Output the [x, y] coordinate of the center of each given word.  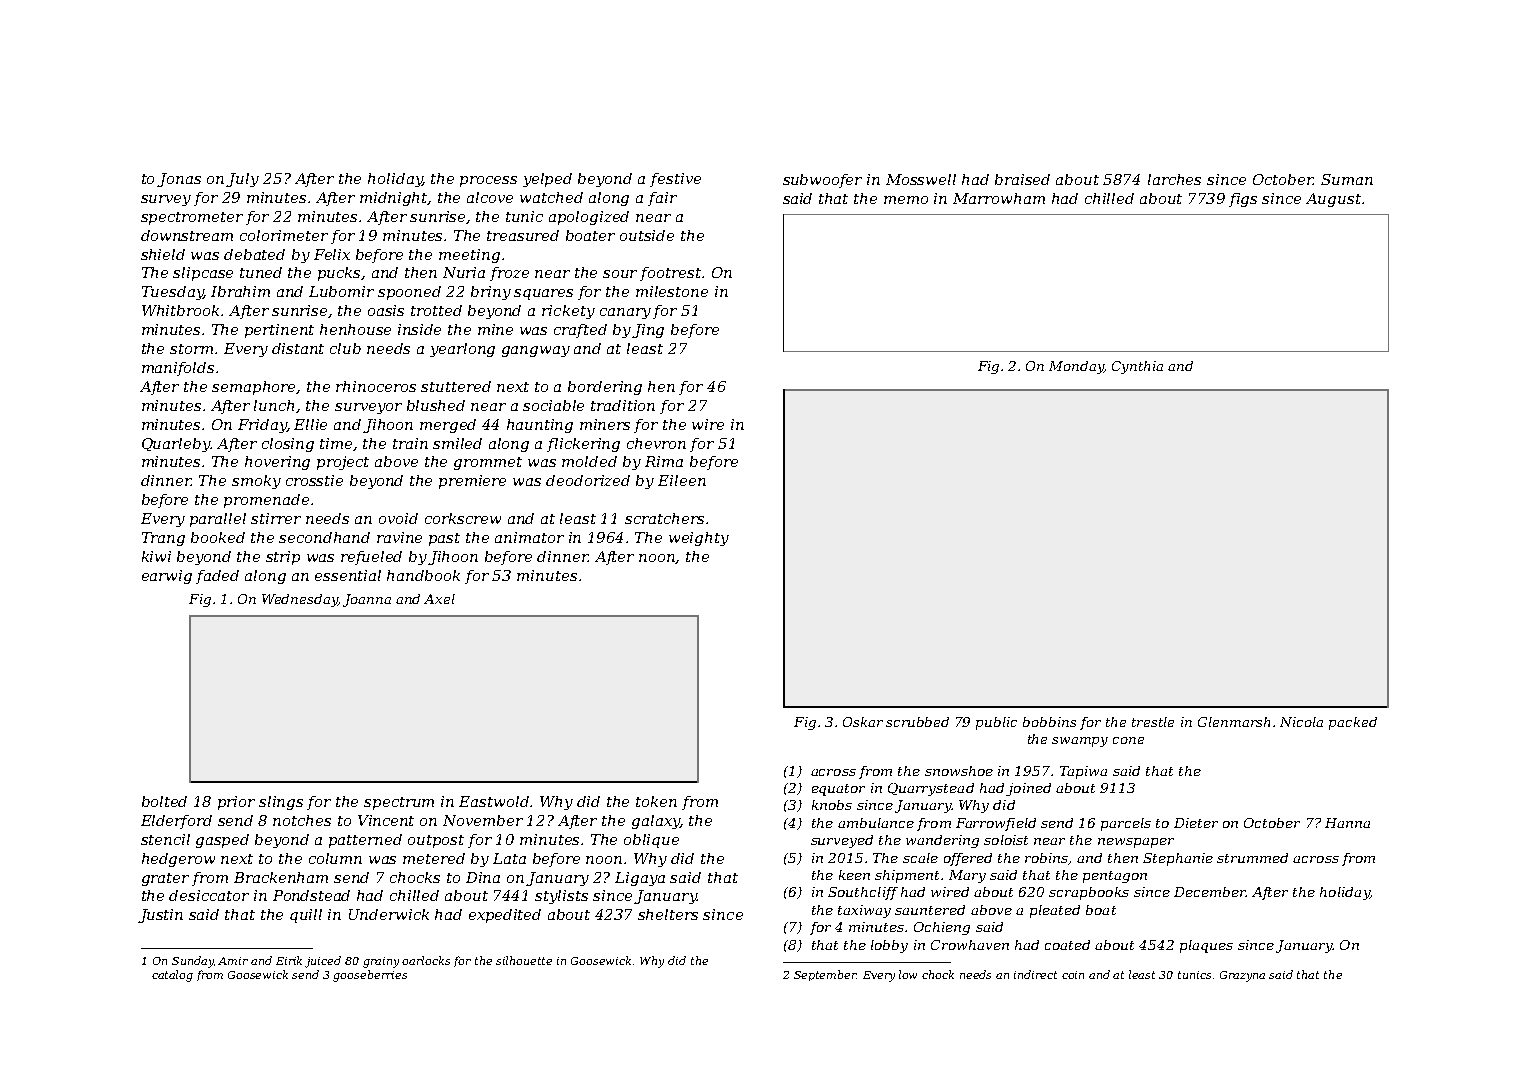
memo [906, 200]
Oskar [863, 722]
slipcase [203, 274]
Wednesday [300, 600]
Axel [439, 599]
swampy [1080, 742]
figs [1243, 200]
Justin [160, 916]
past [444, 539]
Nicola [1301, 722]
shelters [668, 914]
